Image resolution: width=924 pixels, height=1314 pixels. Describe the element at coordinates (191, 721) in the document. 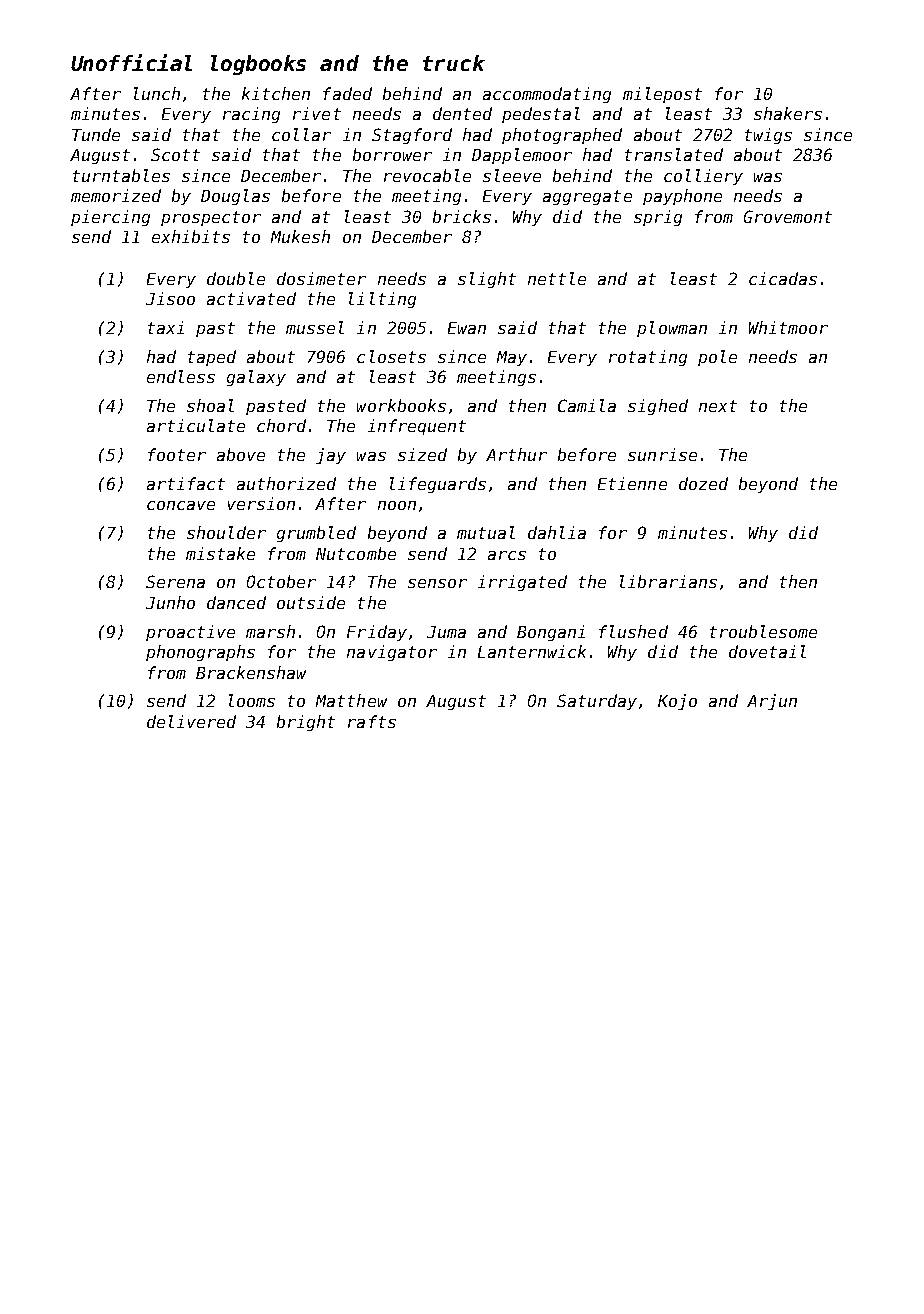

I see `delivered` at that location.
